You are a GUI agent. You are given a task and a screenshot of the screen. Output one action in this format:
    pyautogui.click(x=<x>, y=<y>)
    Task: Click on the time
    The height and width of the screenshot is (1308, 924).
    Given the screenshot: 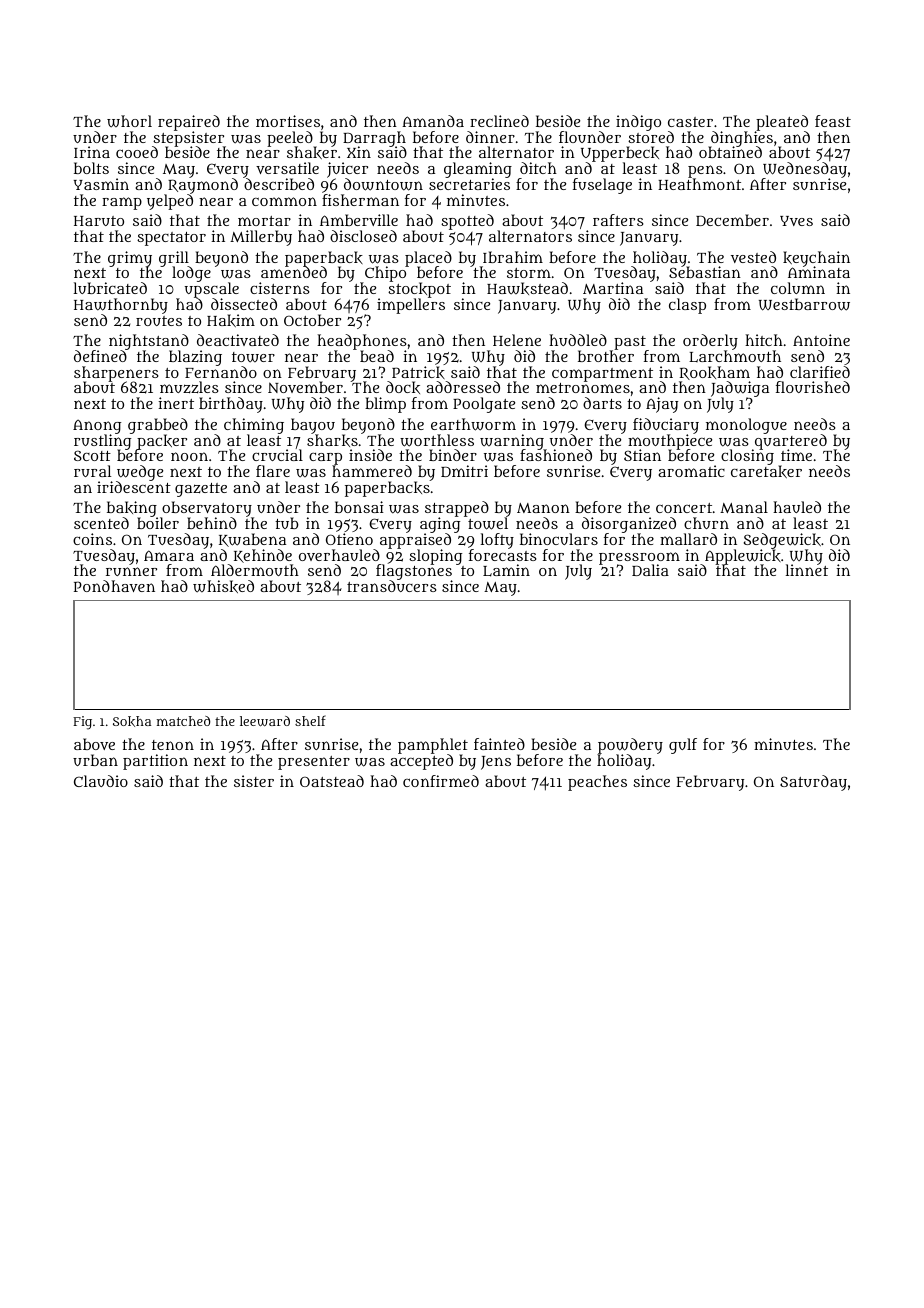 What is the action you would take?
    pyautogui.click(x=796, y=455)
